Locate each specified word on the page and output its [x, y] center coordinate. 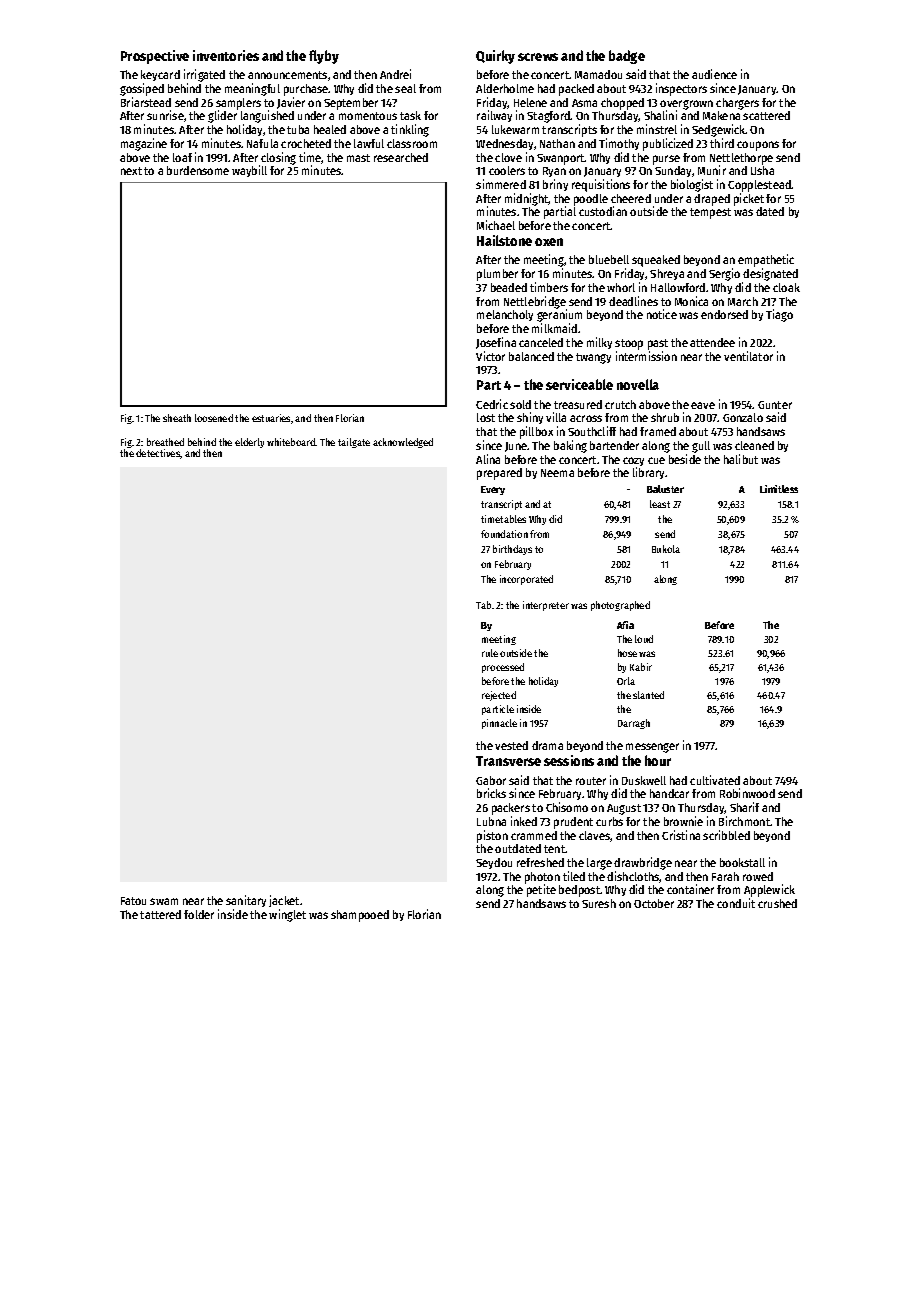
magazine [144, 144]
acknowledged [403, 443]
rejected [499, 696]
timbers [549, 287]
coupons [758, 146]
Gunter [775, 405]
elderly [249, 443]
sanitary [246, 901]
